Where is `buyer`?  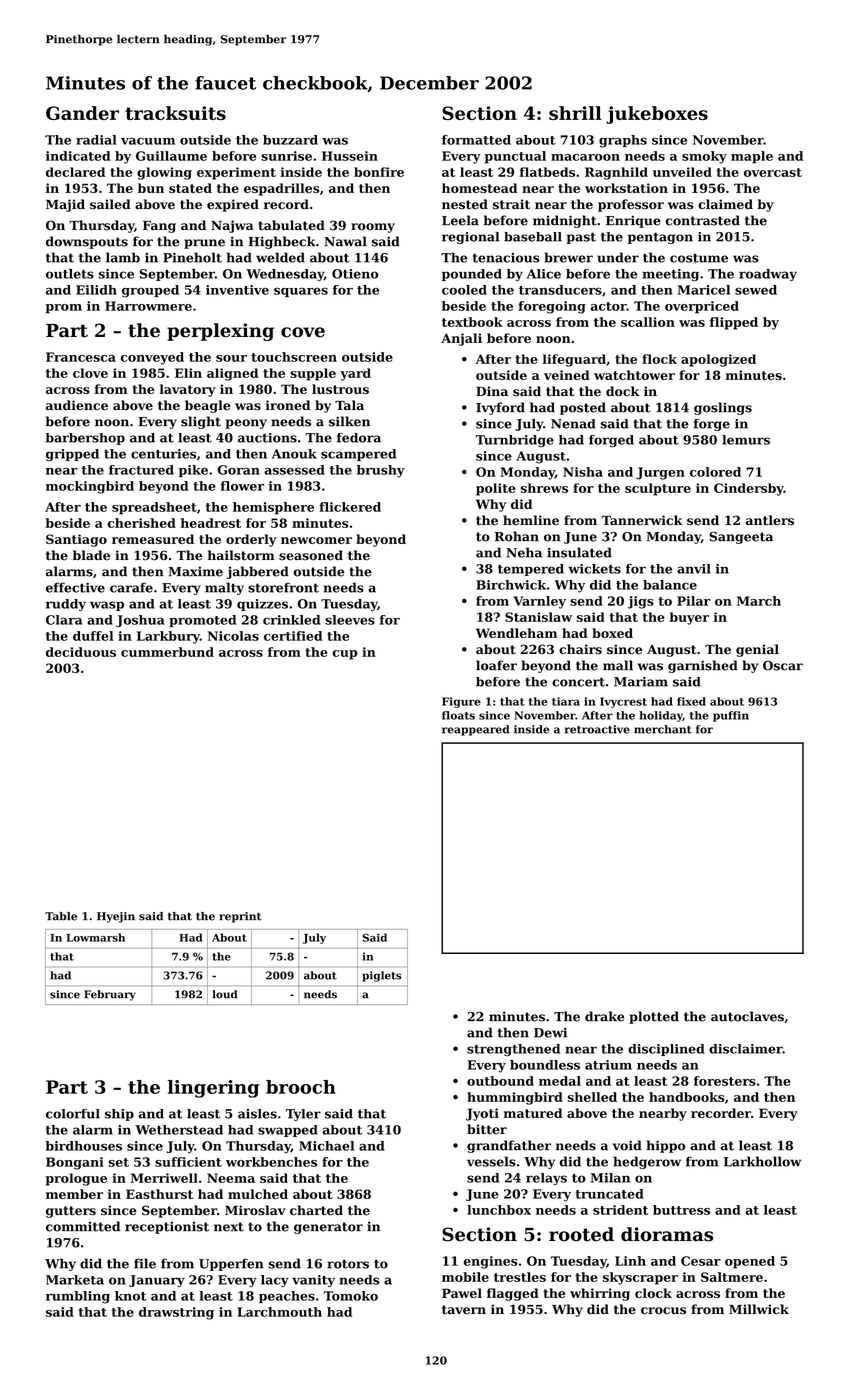
buyer is located at coordinates (689, 618).
